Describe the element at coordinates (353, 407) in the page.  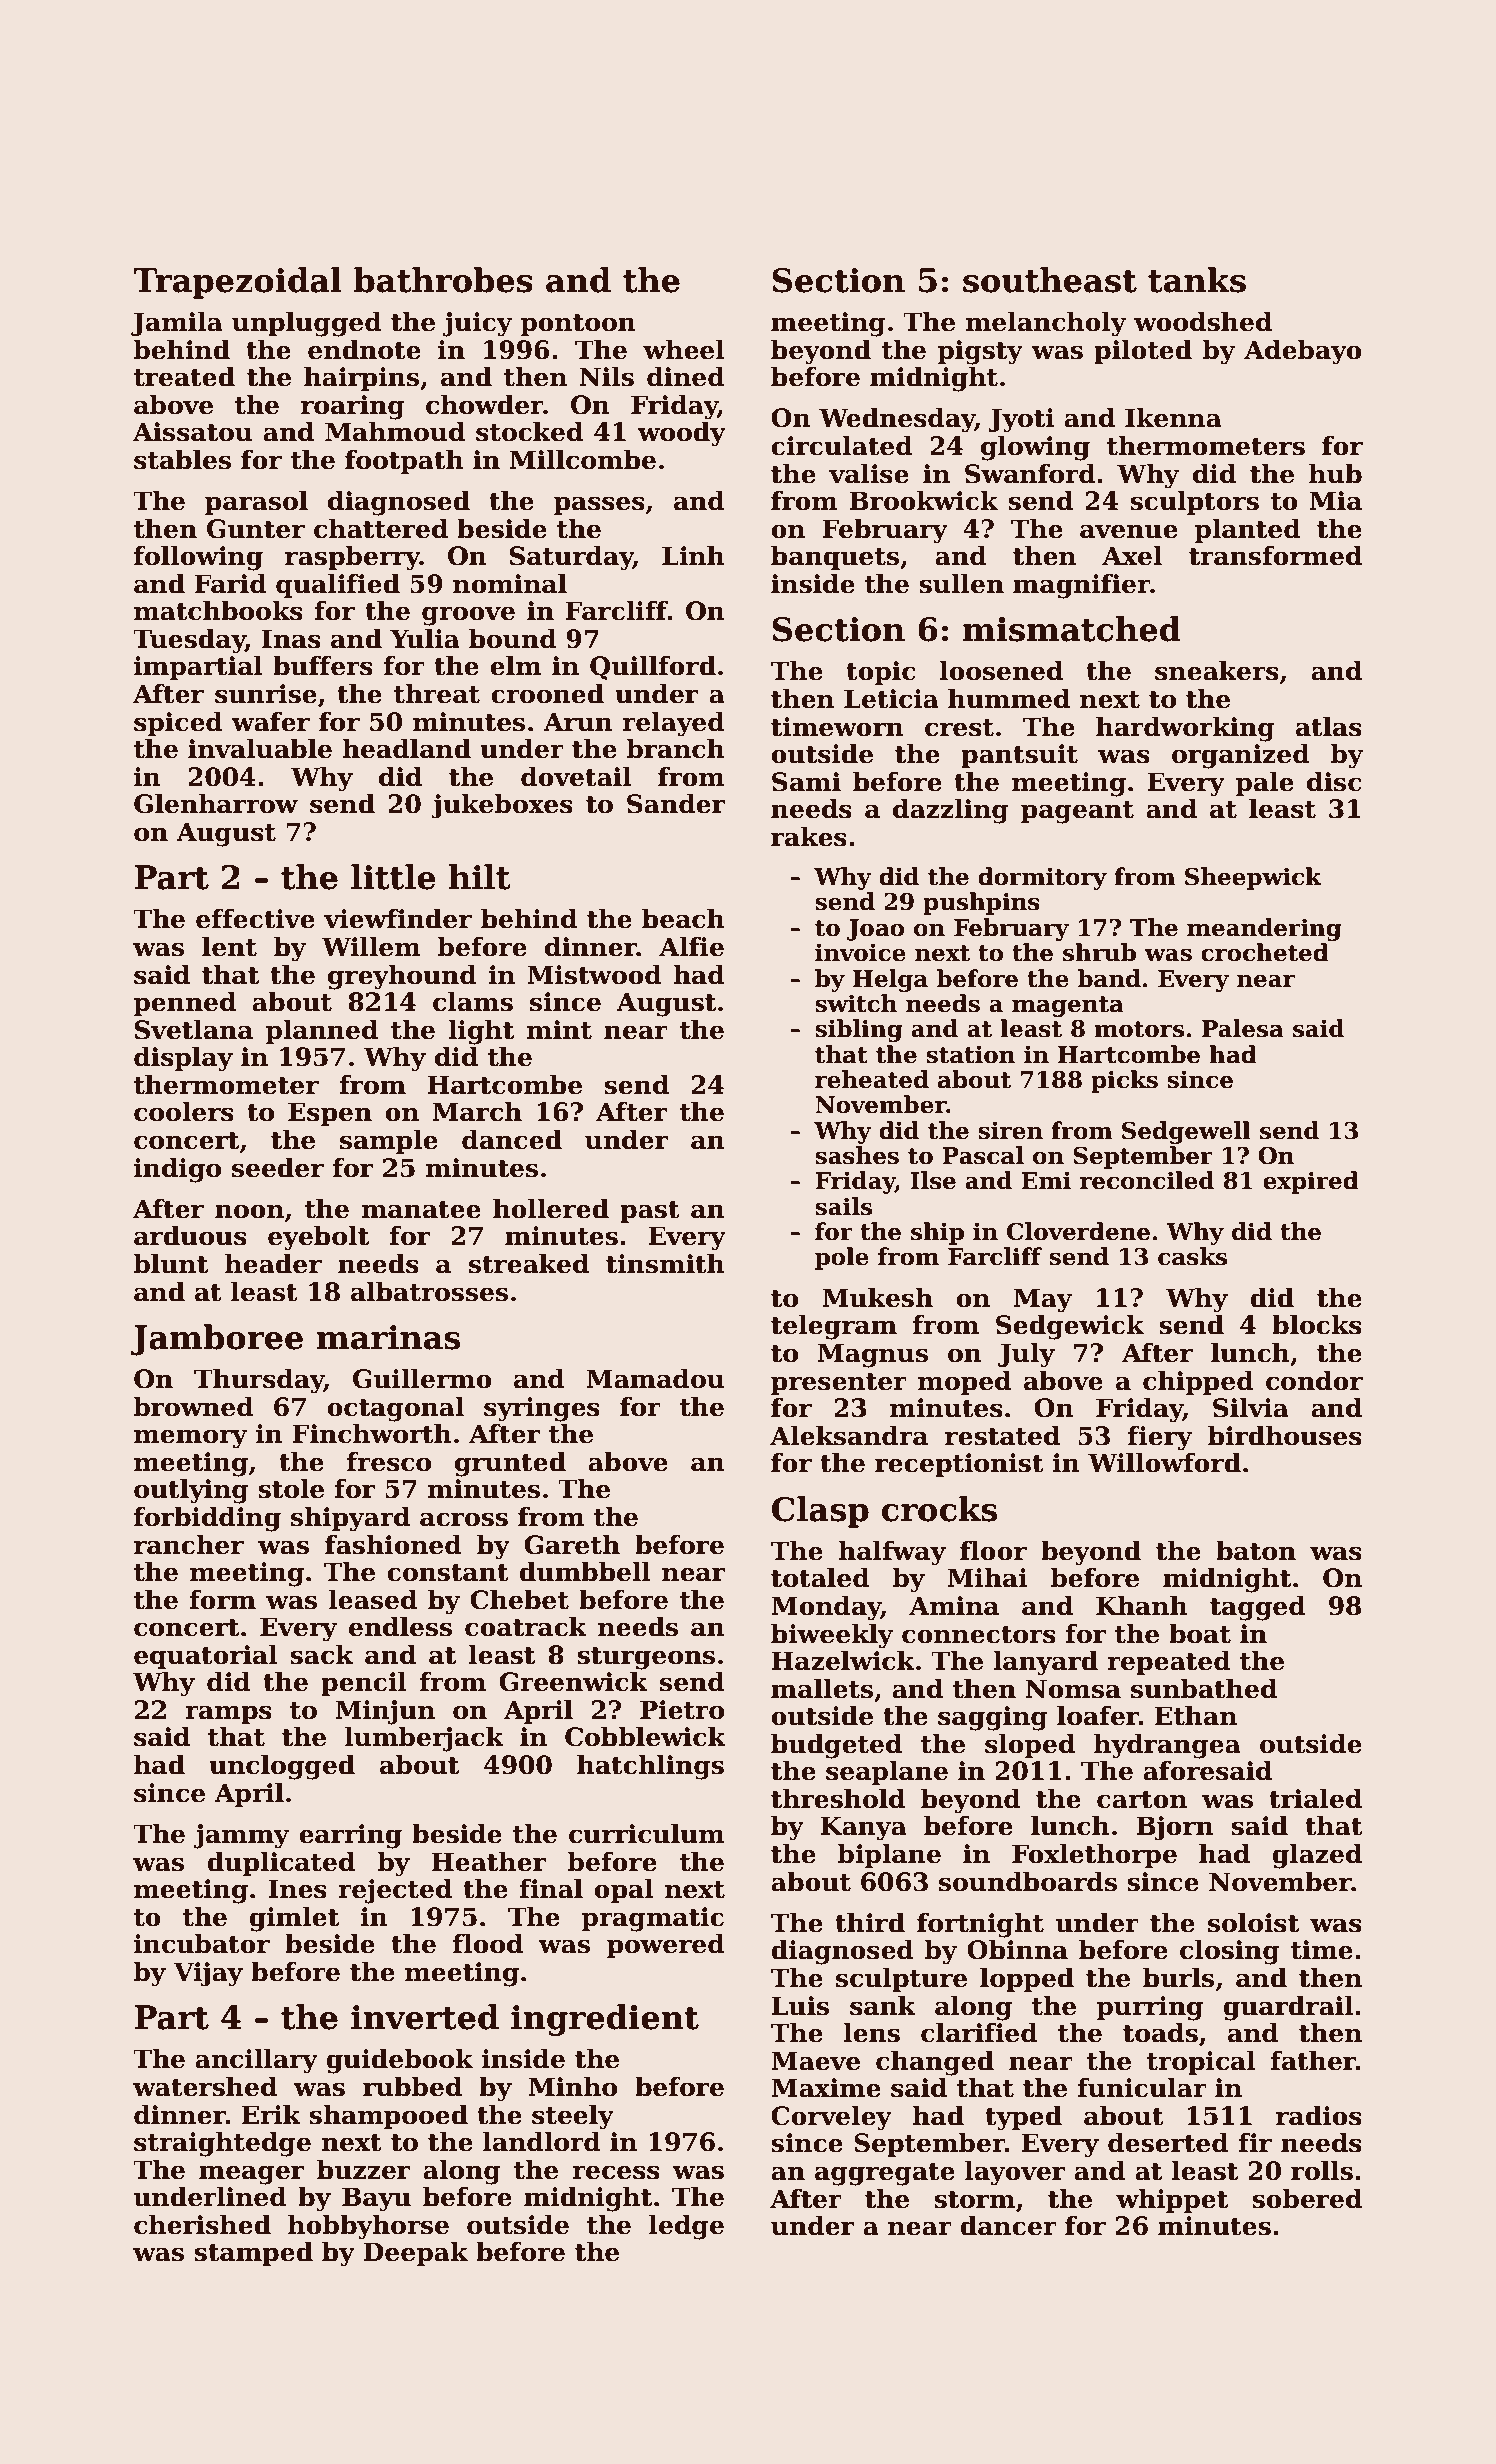
I see `roaring` at that location.
